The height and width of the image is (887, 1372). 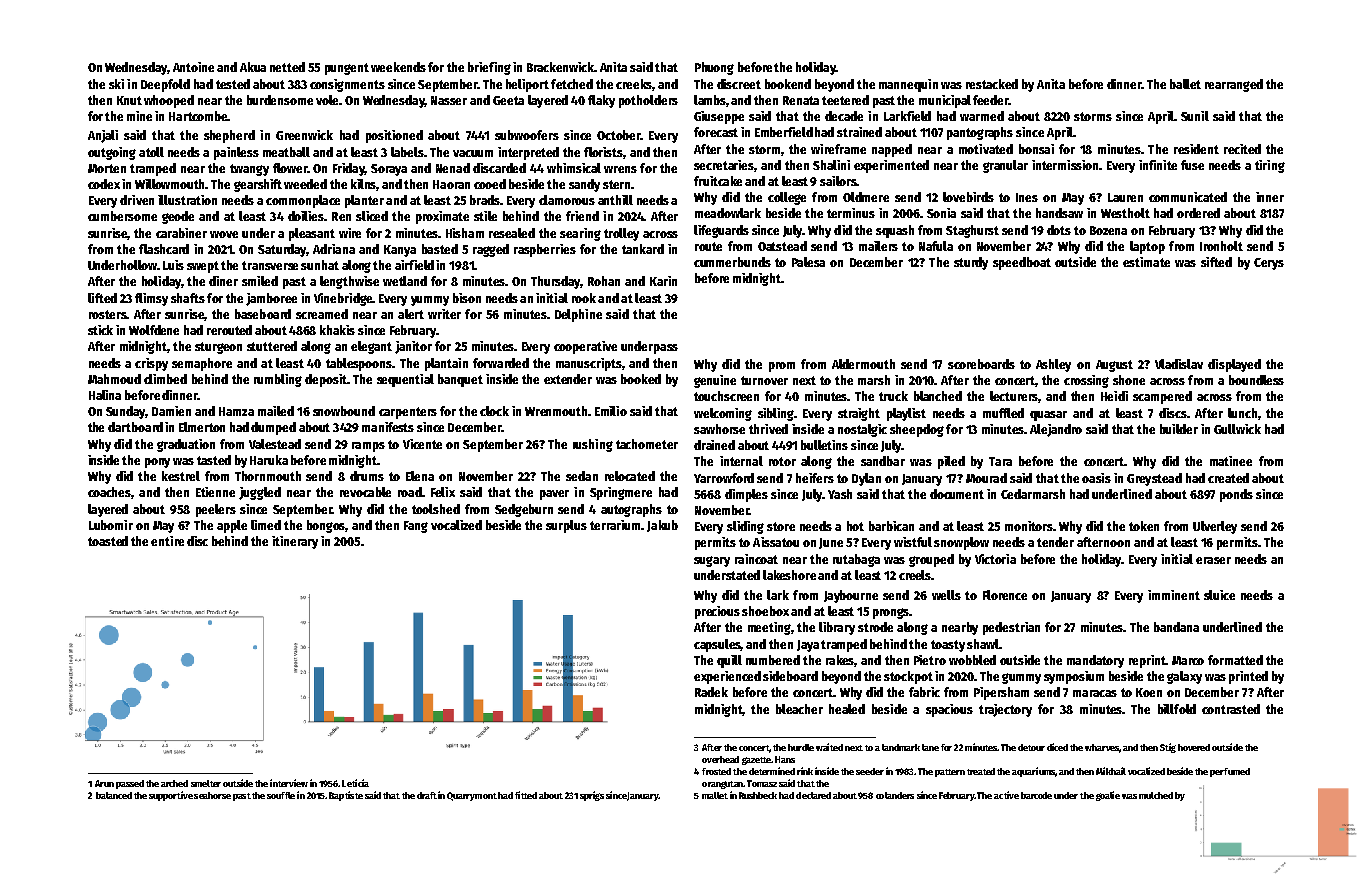 I want to click on builder, so click(x=1179, y=429).
